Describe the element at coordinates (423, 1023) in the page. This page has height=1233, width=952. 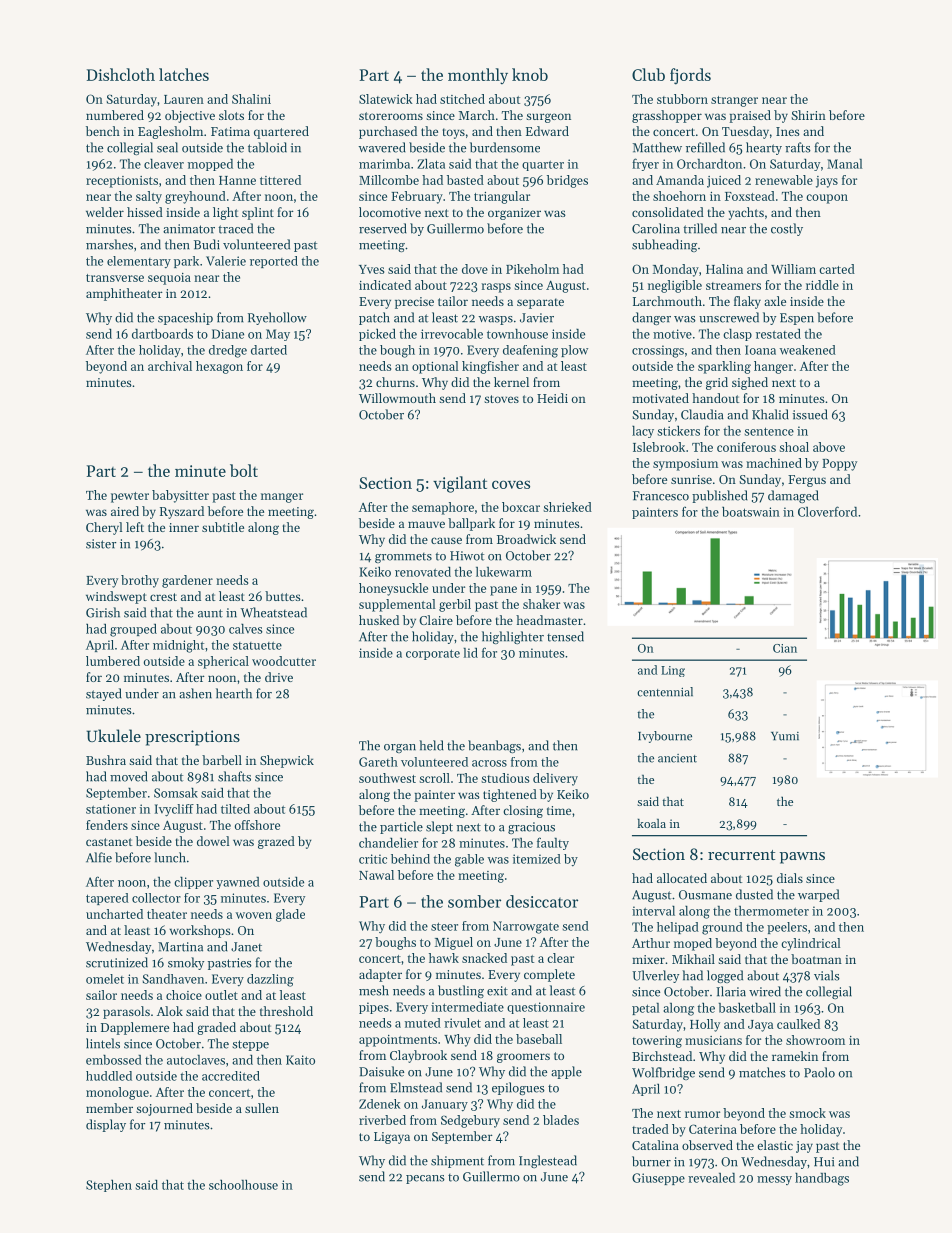
I see `muted` at that location.
